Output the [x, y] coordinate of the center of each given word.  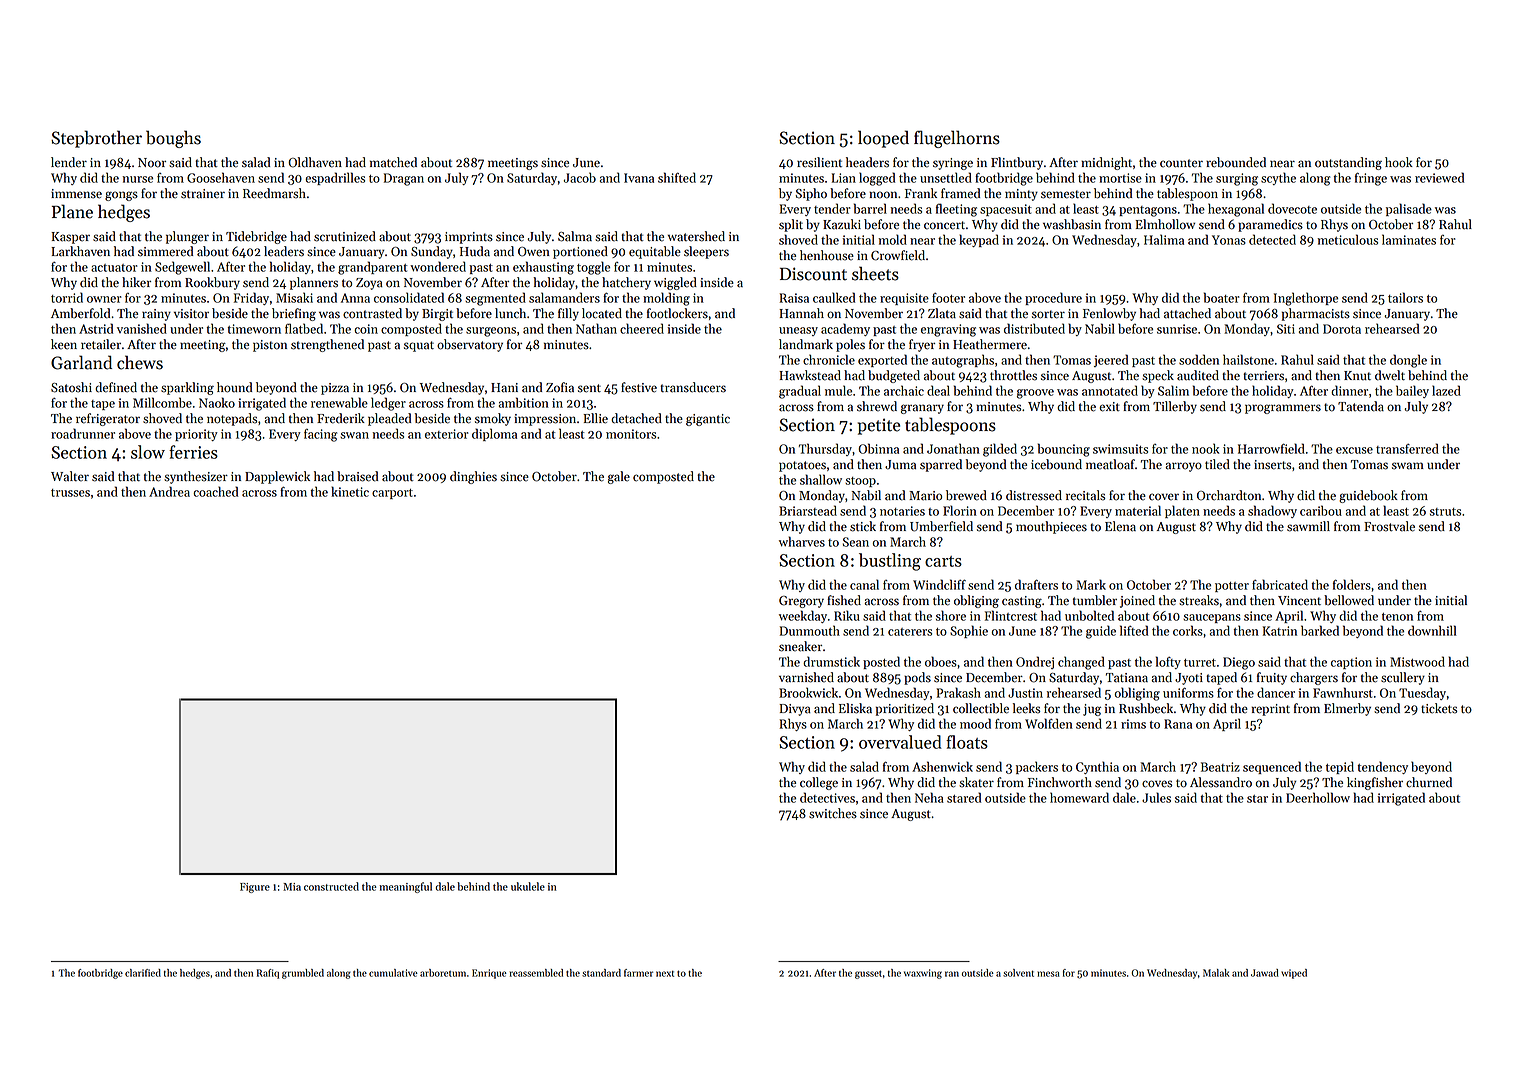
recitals [1085, 495]
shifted [677, 177]
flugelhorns [957, 139]
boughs [173, 139]
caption [1351, 663]
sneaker [800, 646]
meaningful [405, 887]
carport [392, 494]
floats [967, 742]
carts [943, 561]
